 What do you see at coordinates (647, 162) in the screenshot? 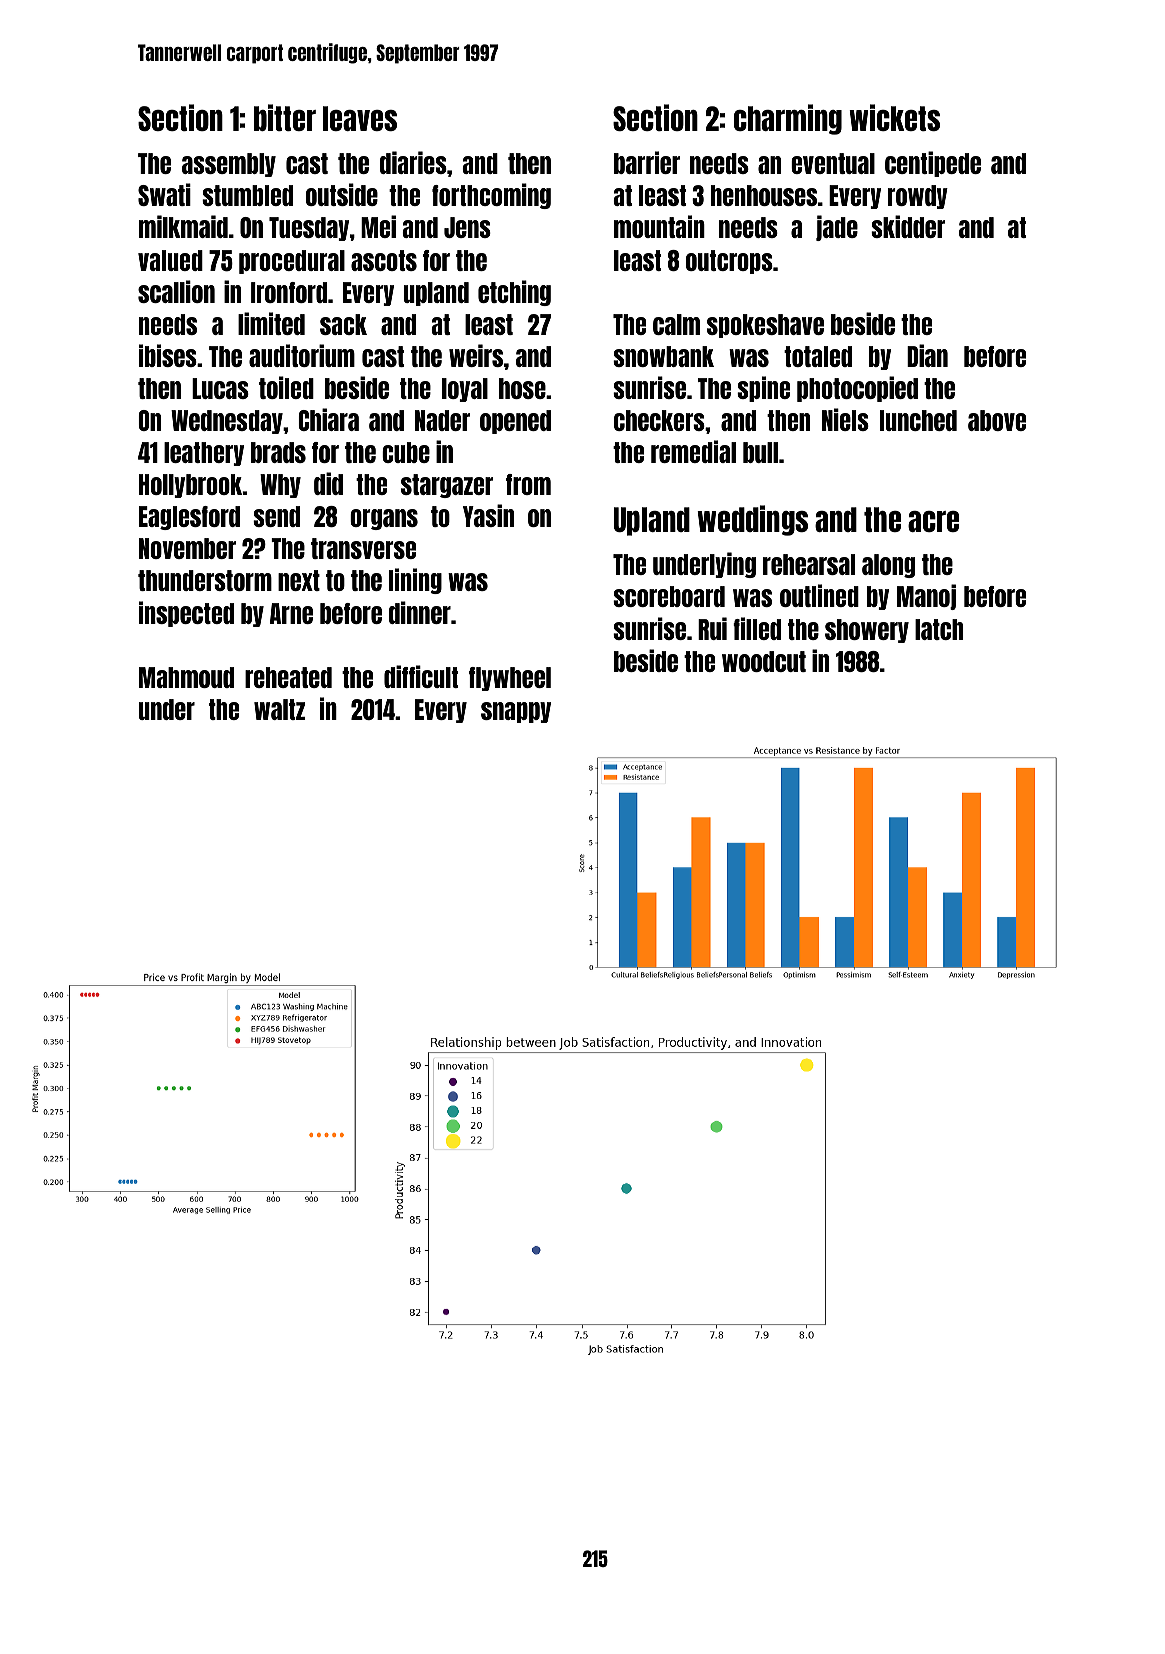
I see `barrier` at bounding box center [647, 162].
